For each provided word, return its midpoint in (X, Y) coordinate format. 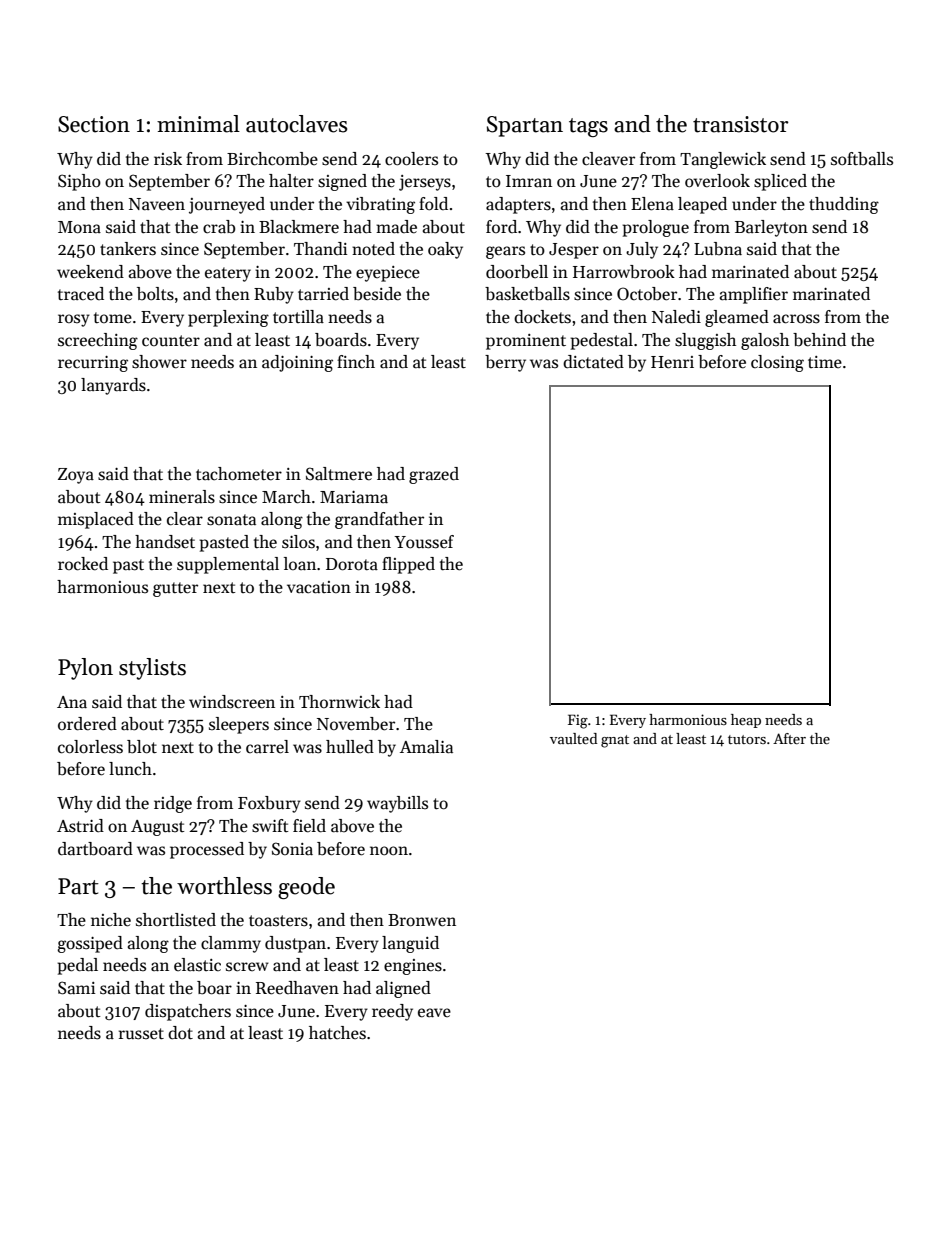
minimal (198, 124)
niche (111, 920)
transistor (741, 124)
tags (588, 127)
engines (413, 967)
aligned (403, 989)
